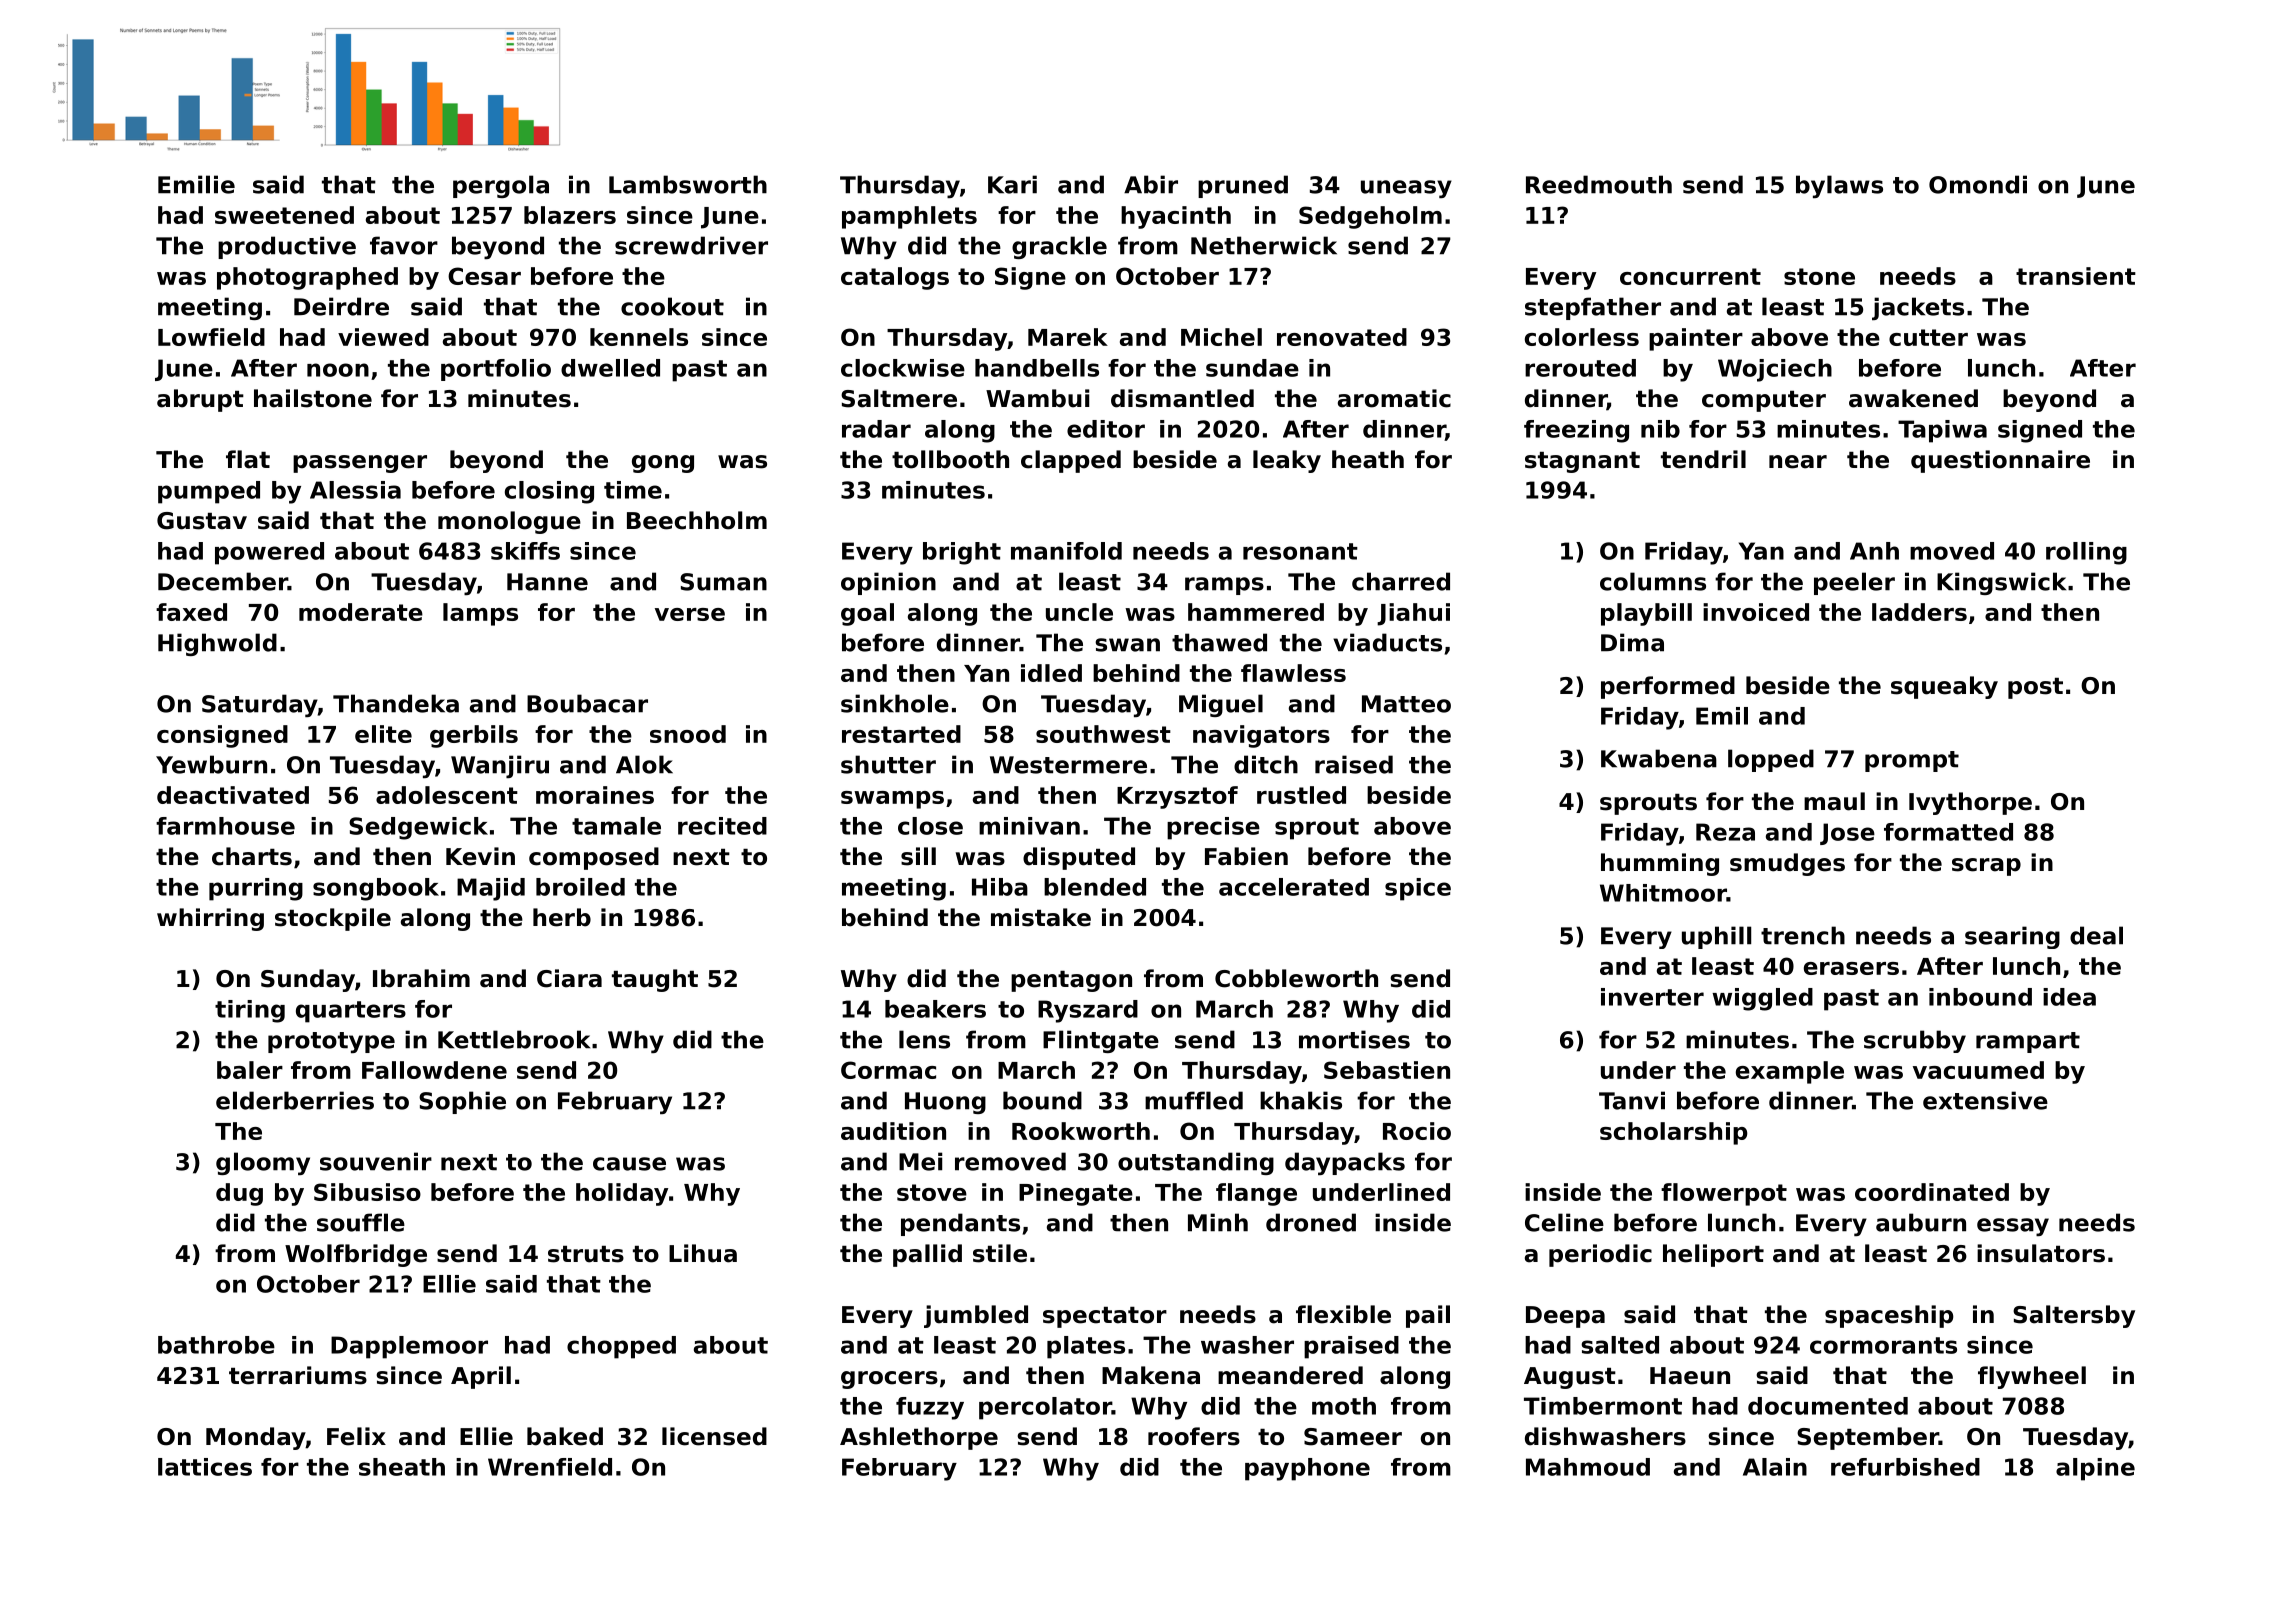  Describe the element at coordinates (1942, 431) in the screenshot. I see `Tapiwa` at that location.
